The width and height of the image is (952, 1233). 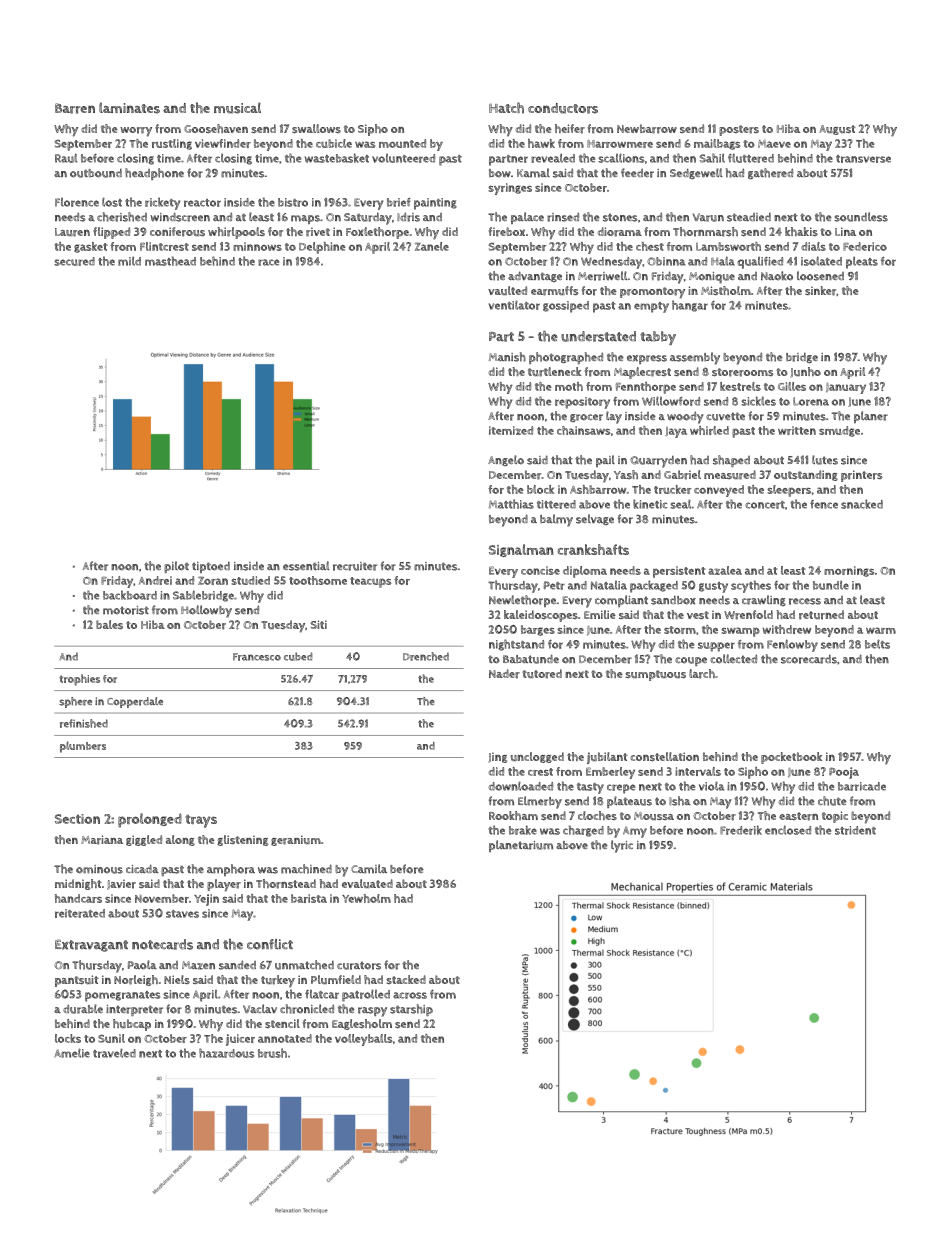 What do you see at coordinates (66, 158) in the image?
I see `Raul` at bounding box center [66, 158].
